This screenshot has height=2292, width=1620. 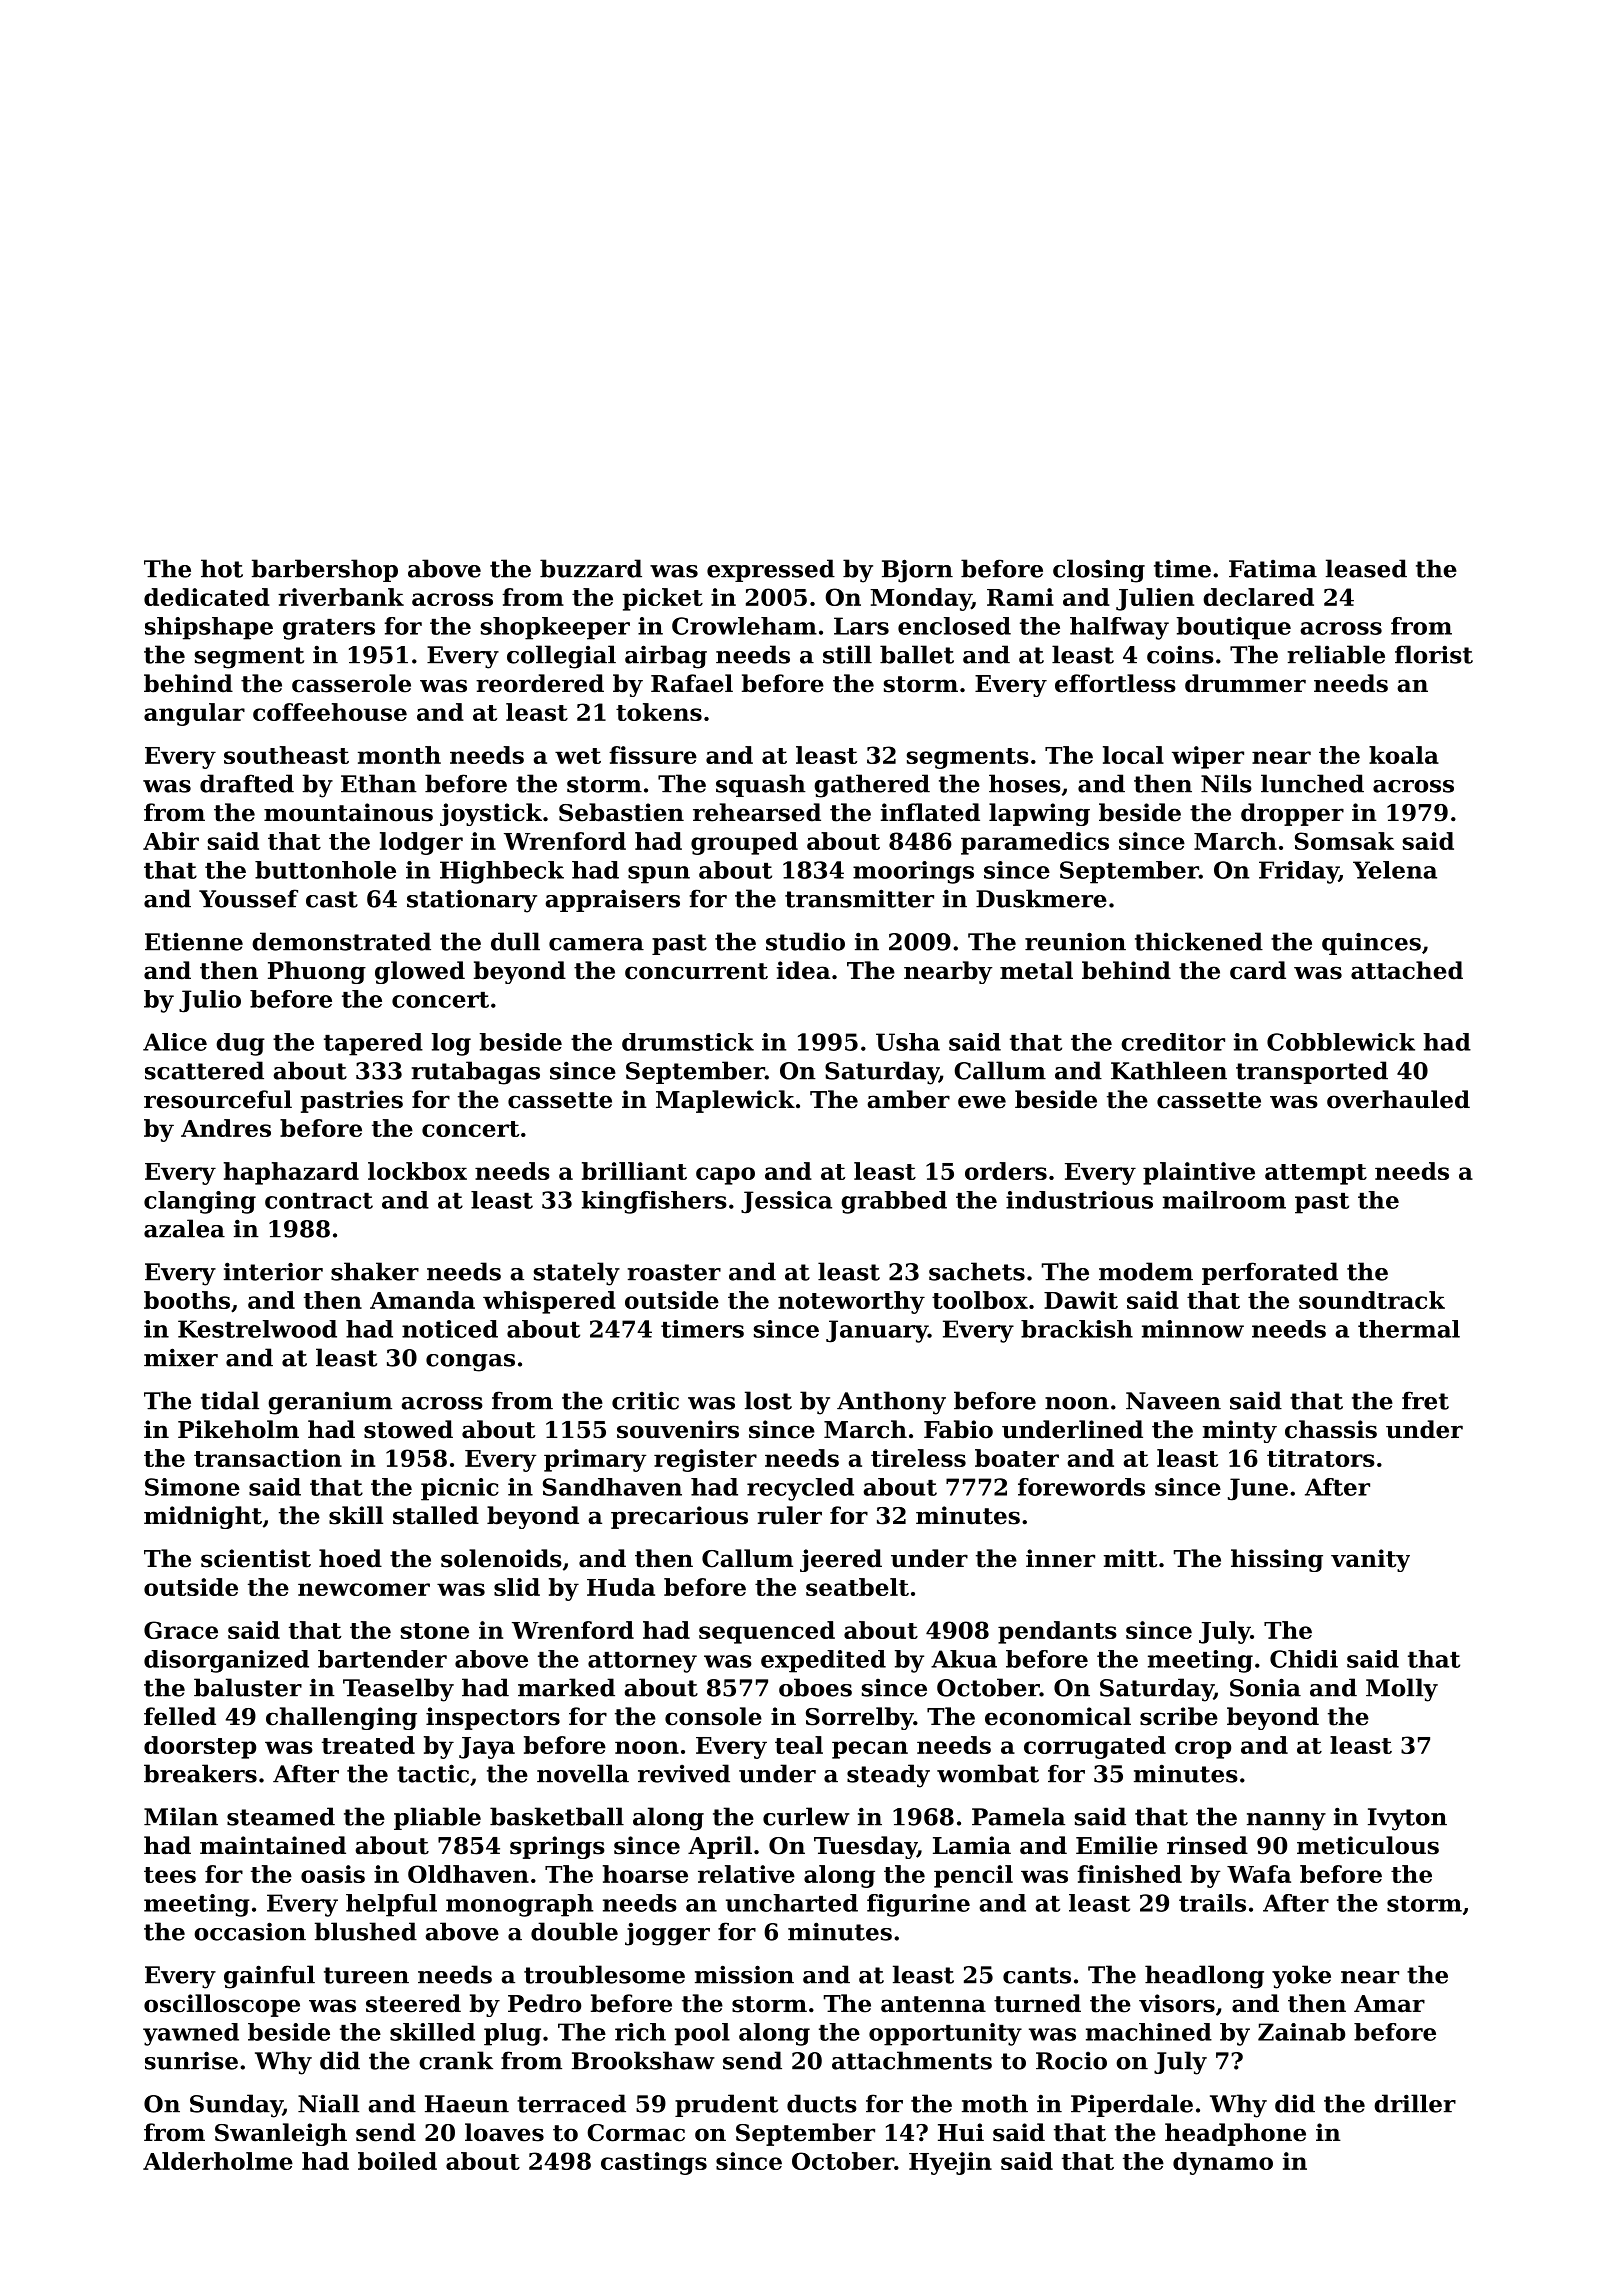 I want to click on perforated, so click(x=1270, y=1273).
